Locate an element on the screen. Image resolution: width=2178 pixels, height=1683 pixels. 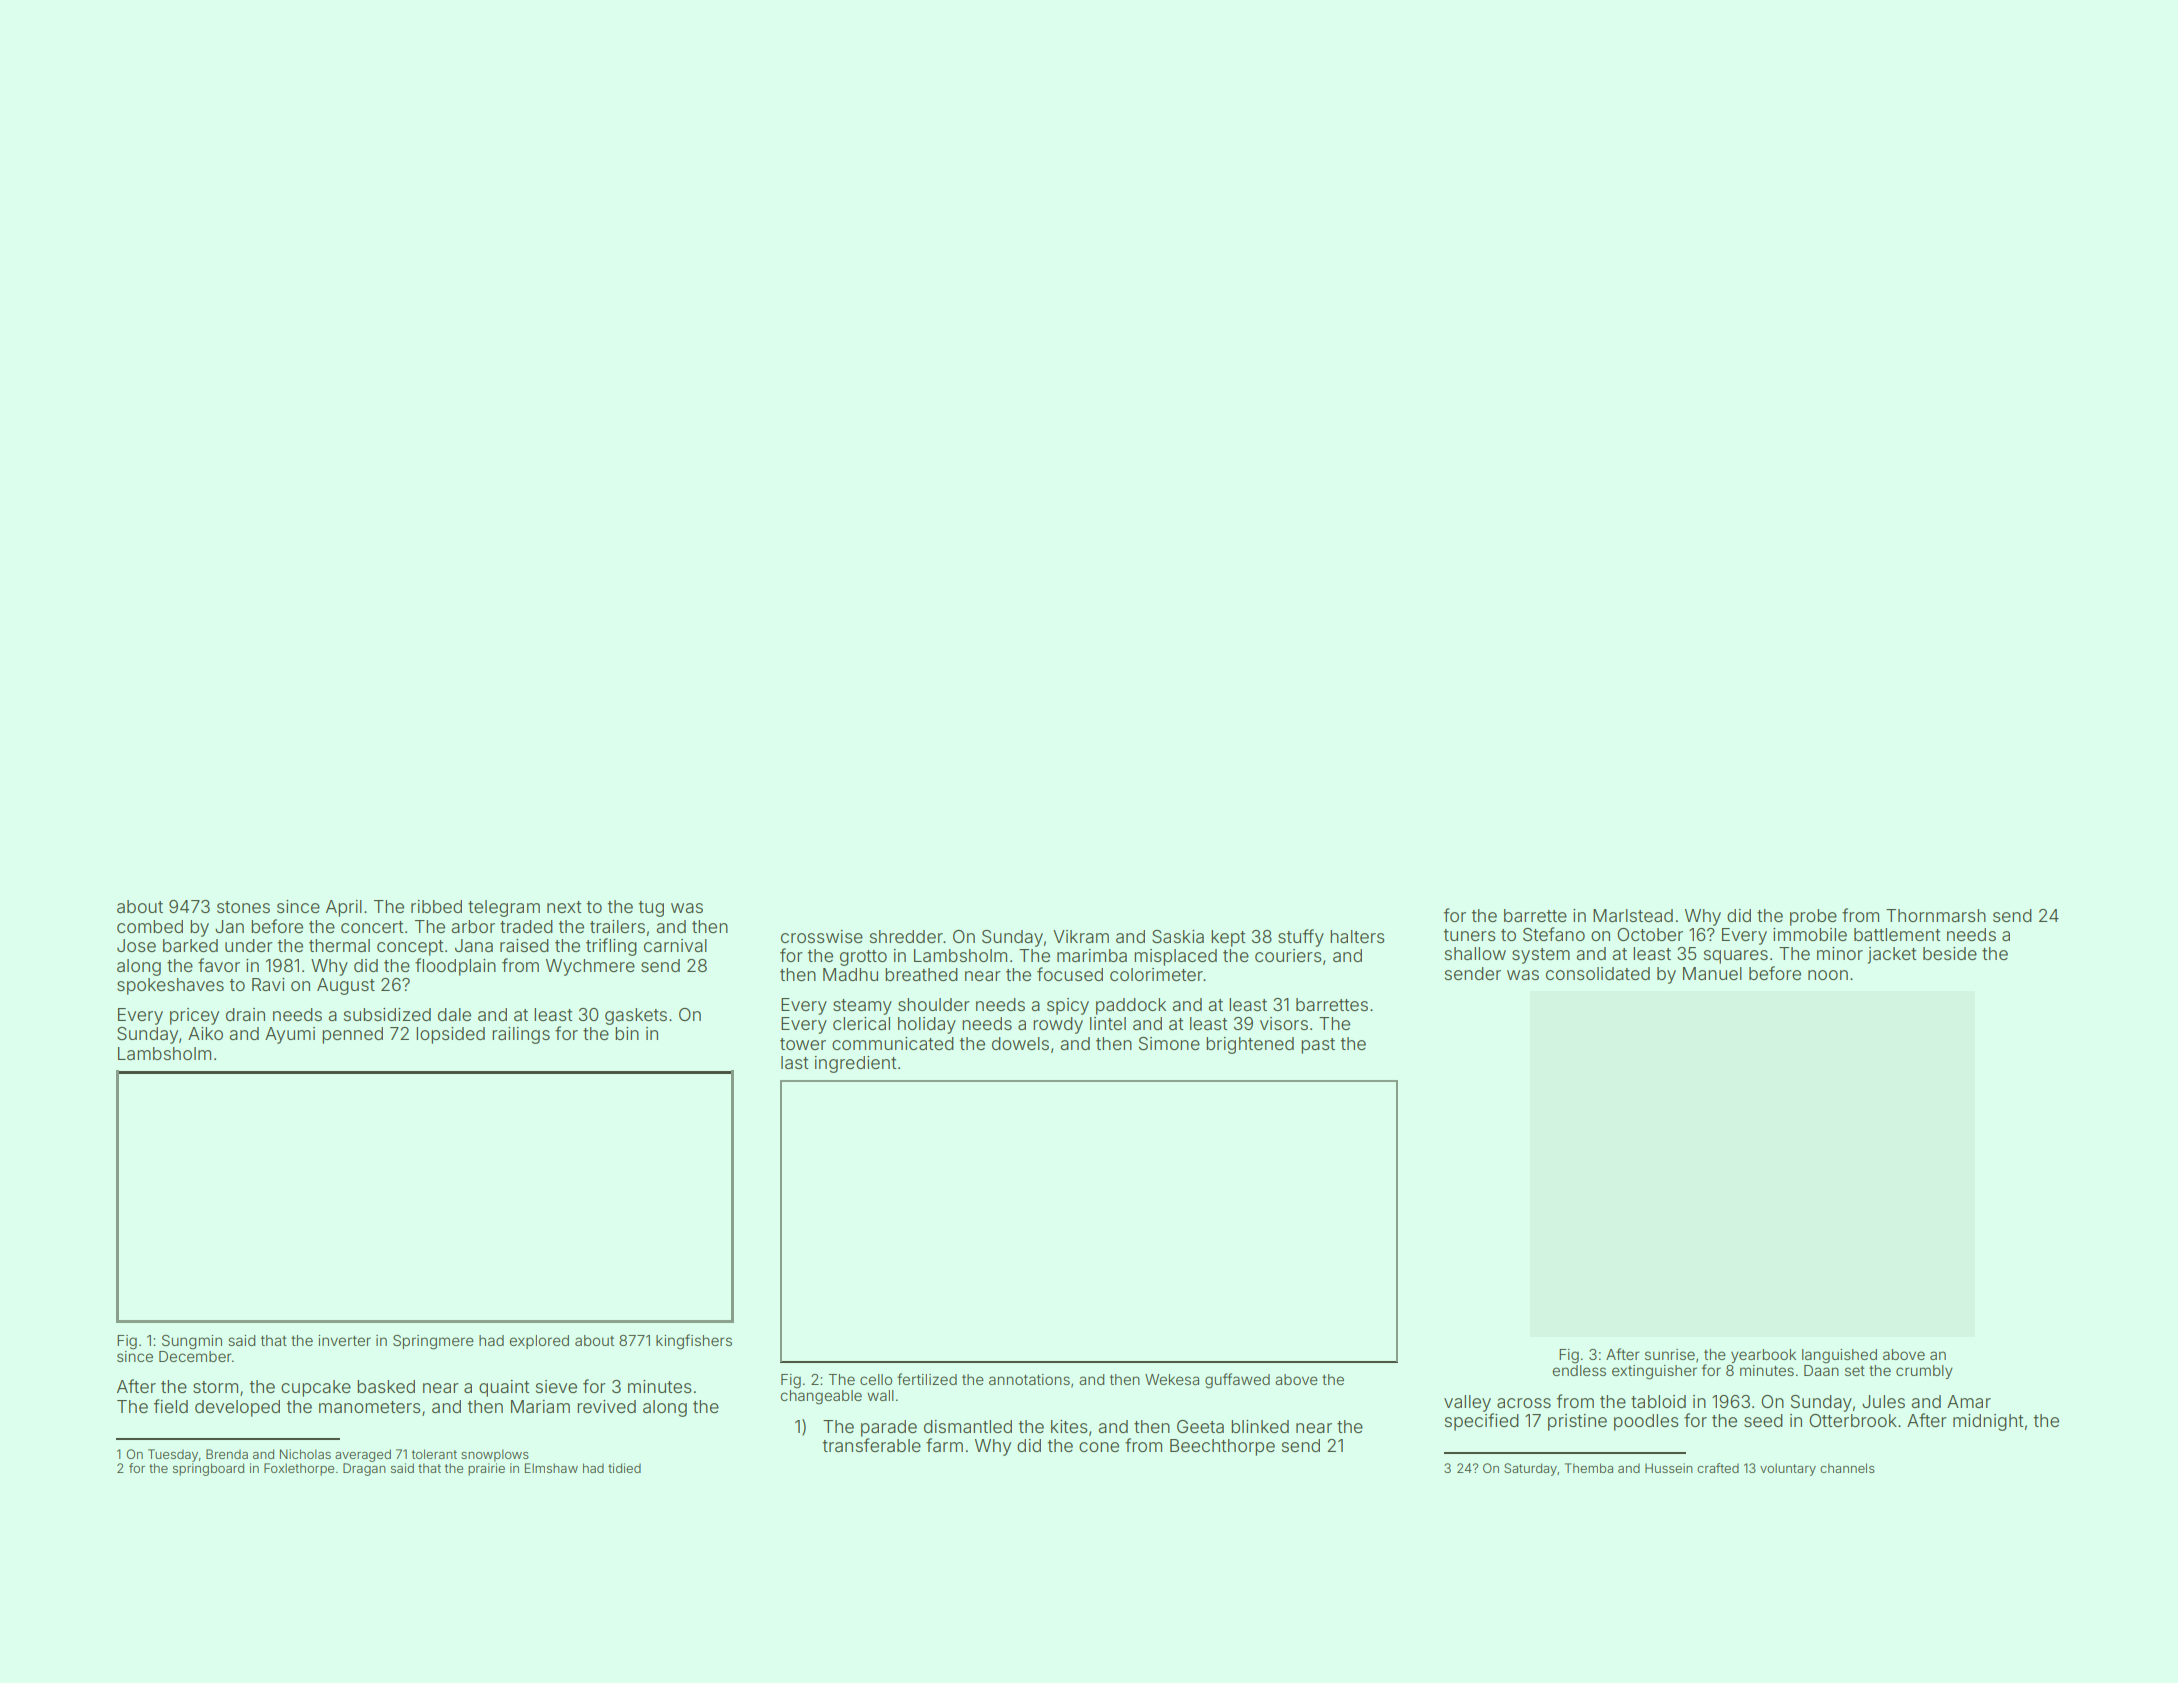
channels is located at coordinates (1847, 1468).
